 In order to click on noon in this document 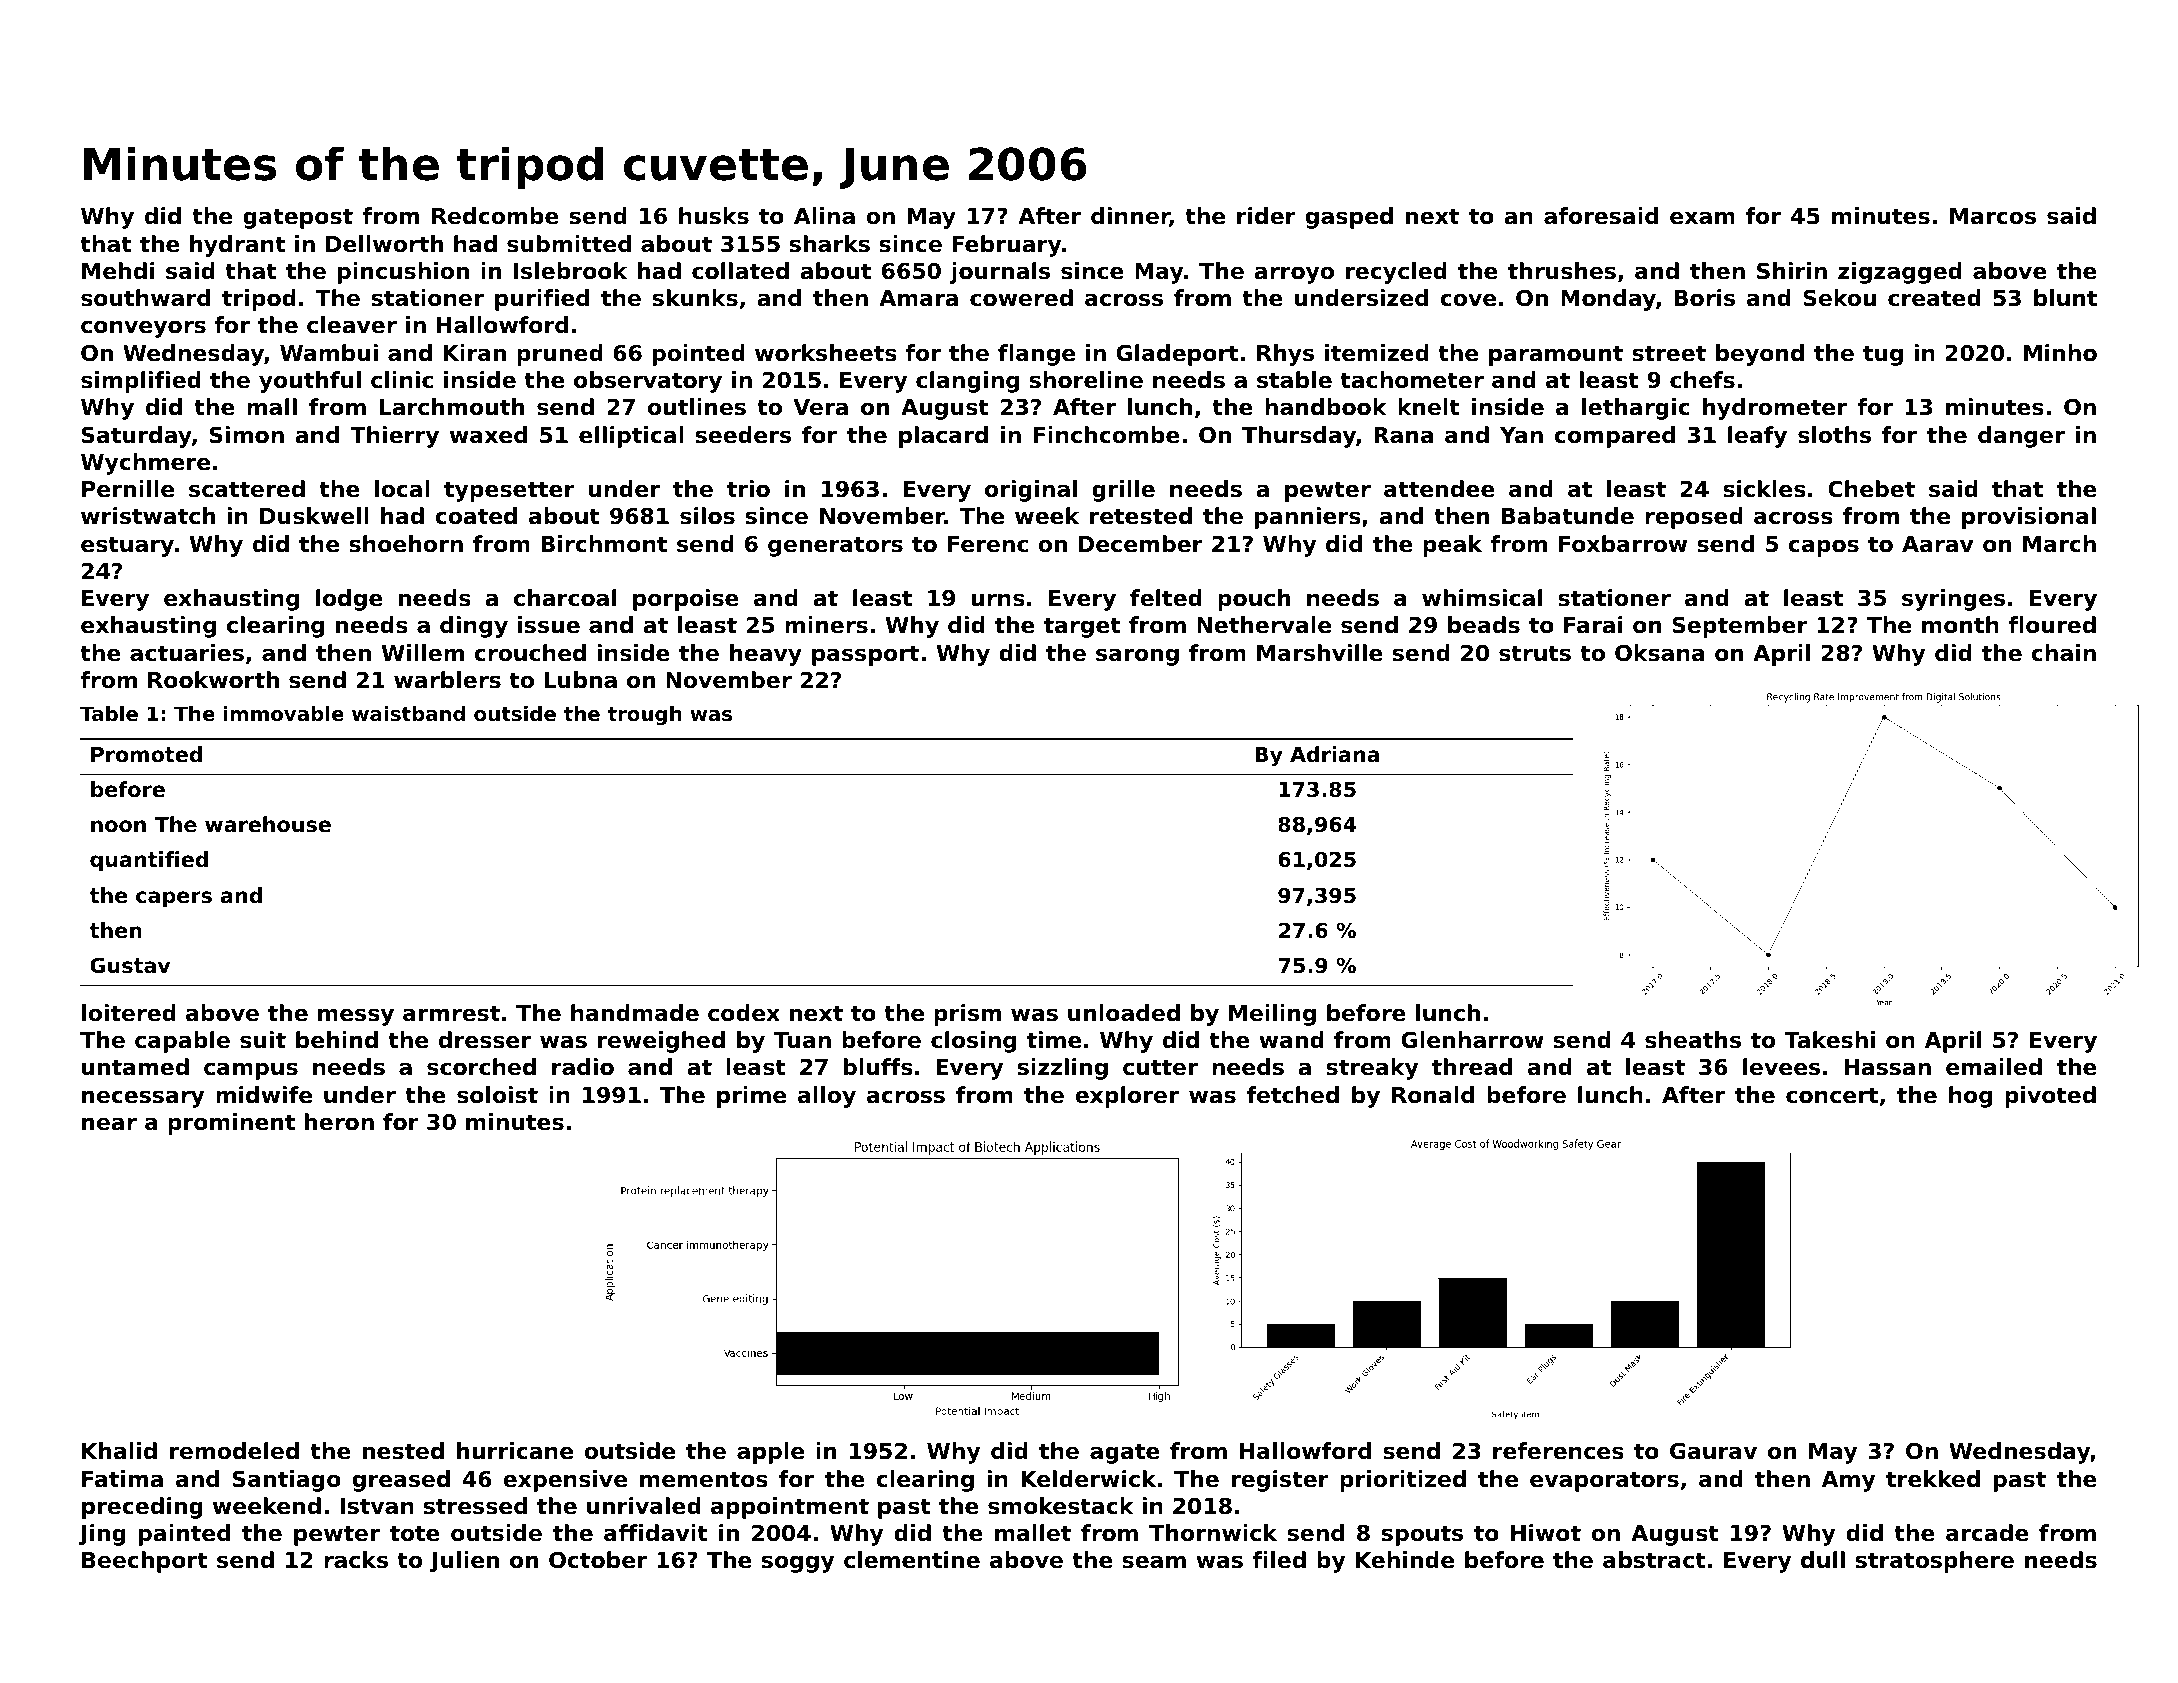, I will do `click(118, 826)`.
